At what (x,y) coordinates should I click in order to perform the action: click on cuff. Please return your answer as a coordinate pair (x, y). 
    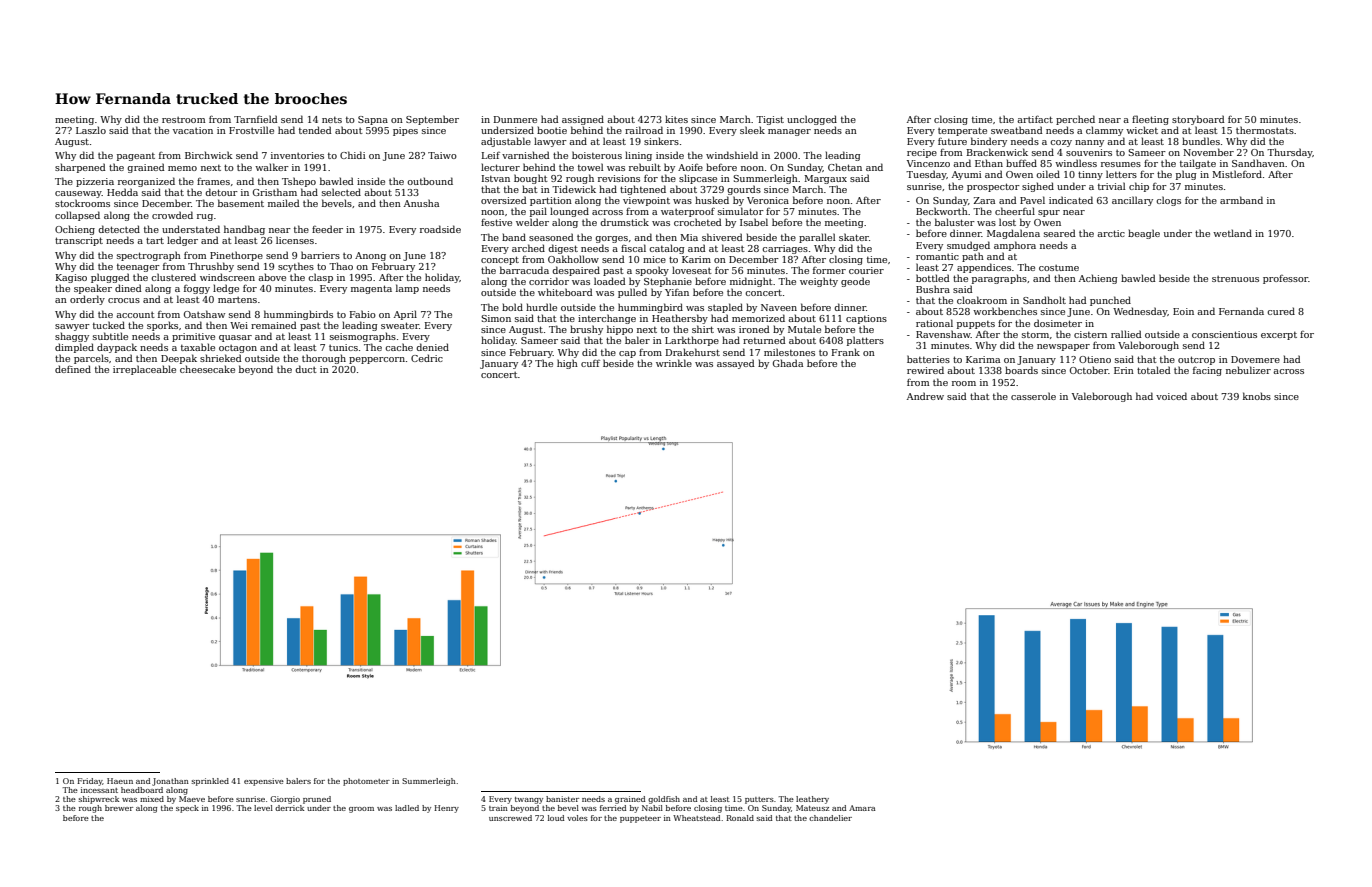
    Looking at the image, I should click on (590, 363).
